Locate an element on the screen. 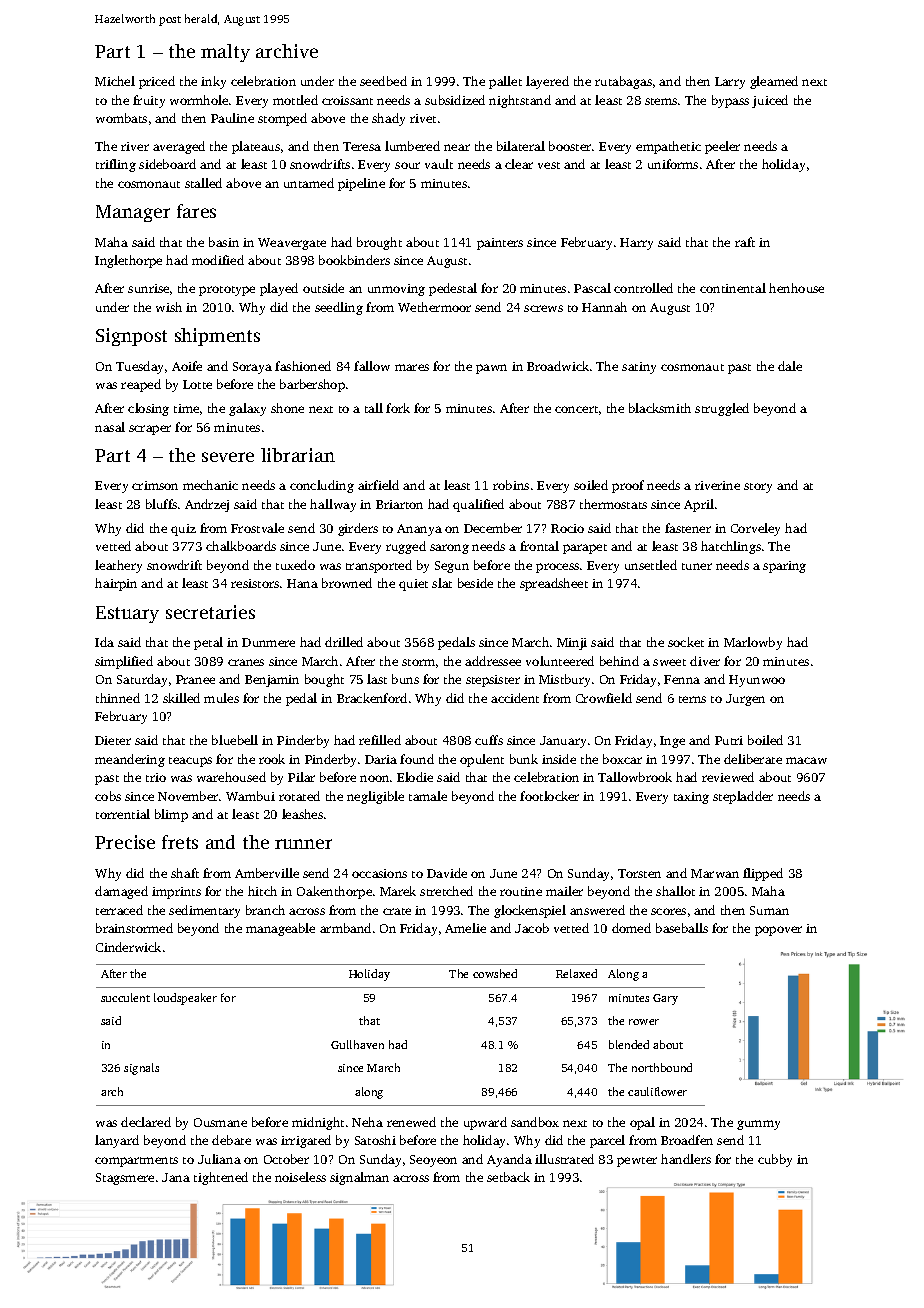  gleamed is located at coordinates (774, 82).
